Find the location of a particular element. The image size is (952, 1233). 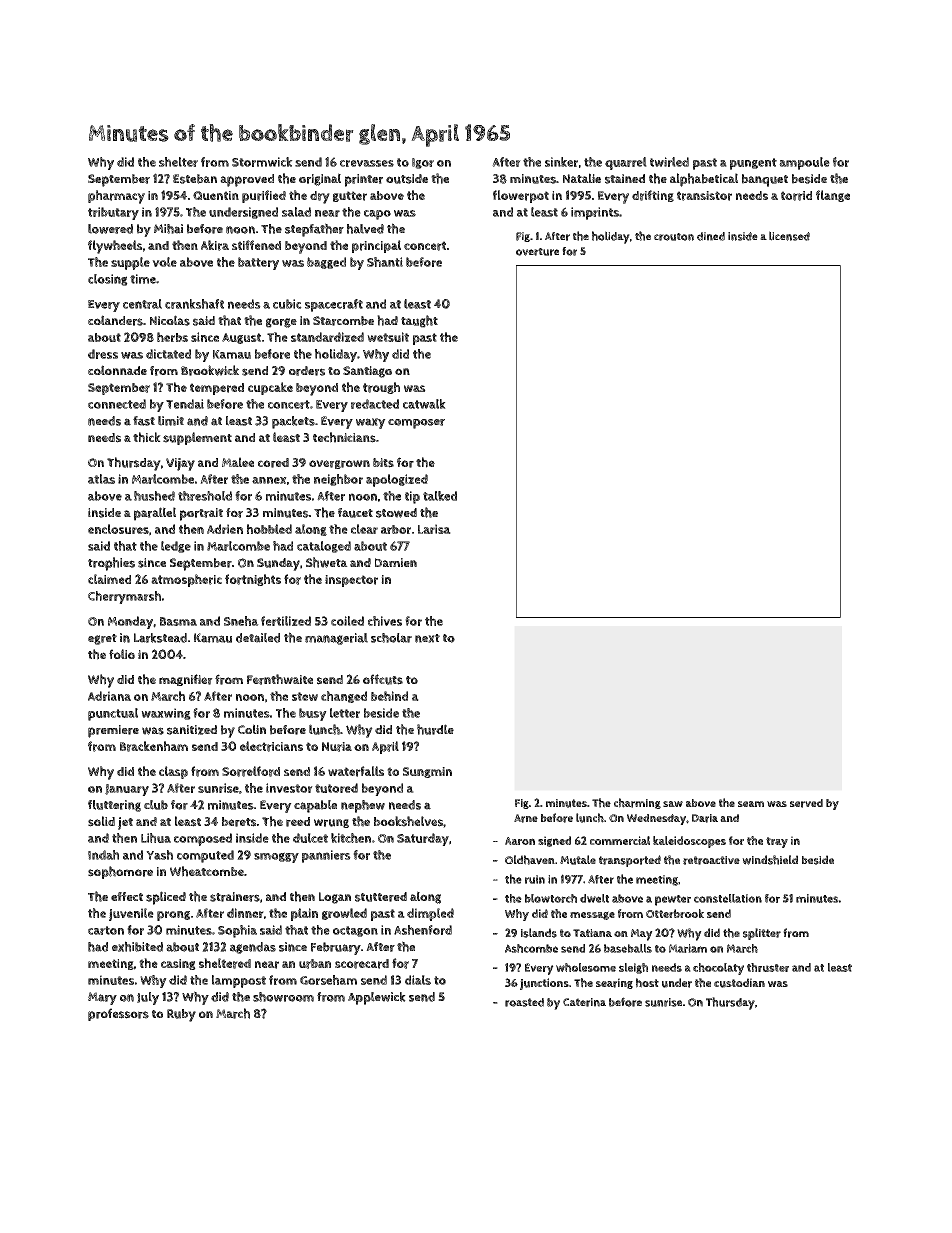

licensed is located at coordinates (789, 236).
